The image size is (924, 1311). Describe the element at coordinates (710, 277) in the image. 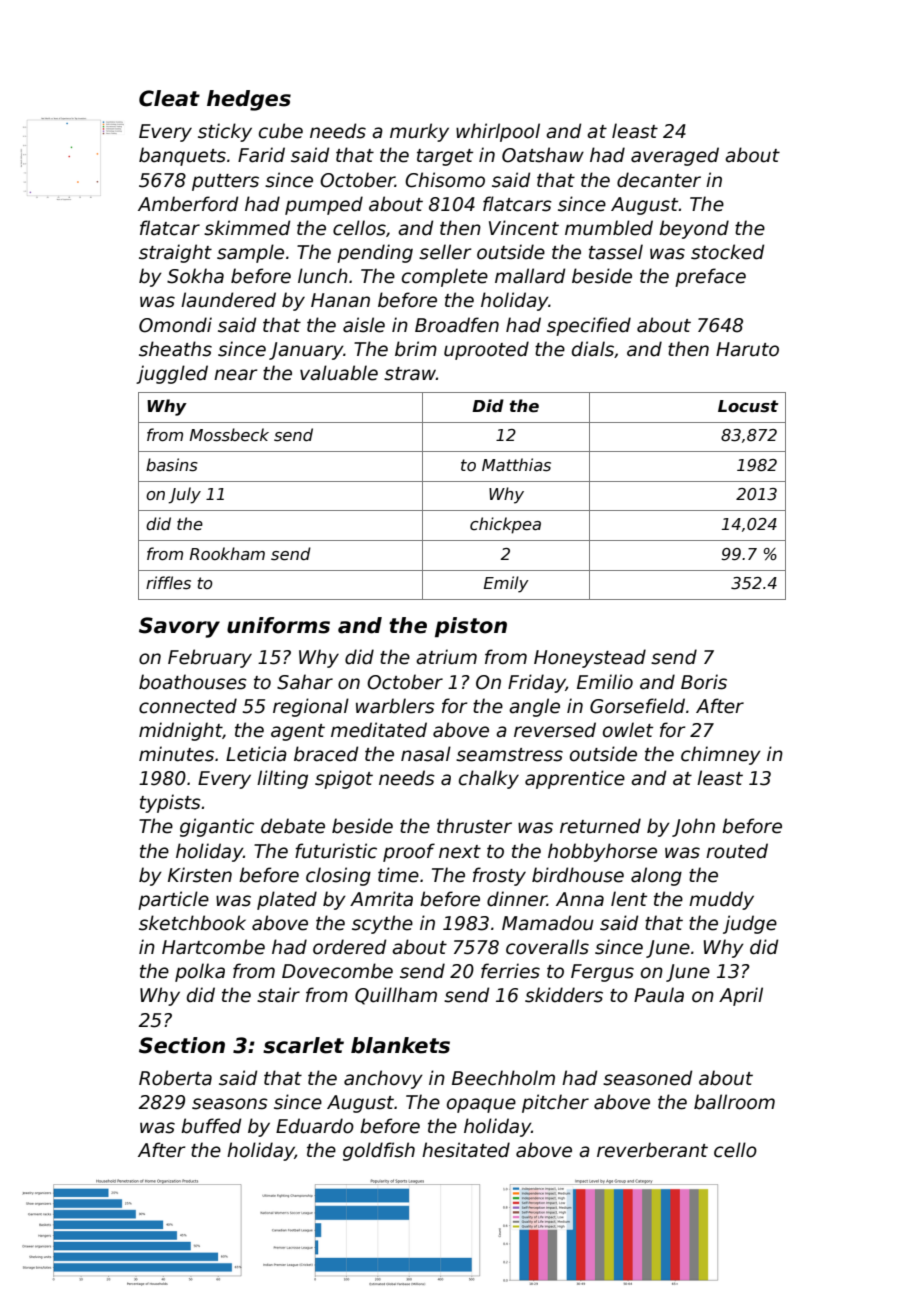

I see `preface` at that location.
